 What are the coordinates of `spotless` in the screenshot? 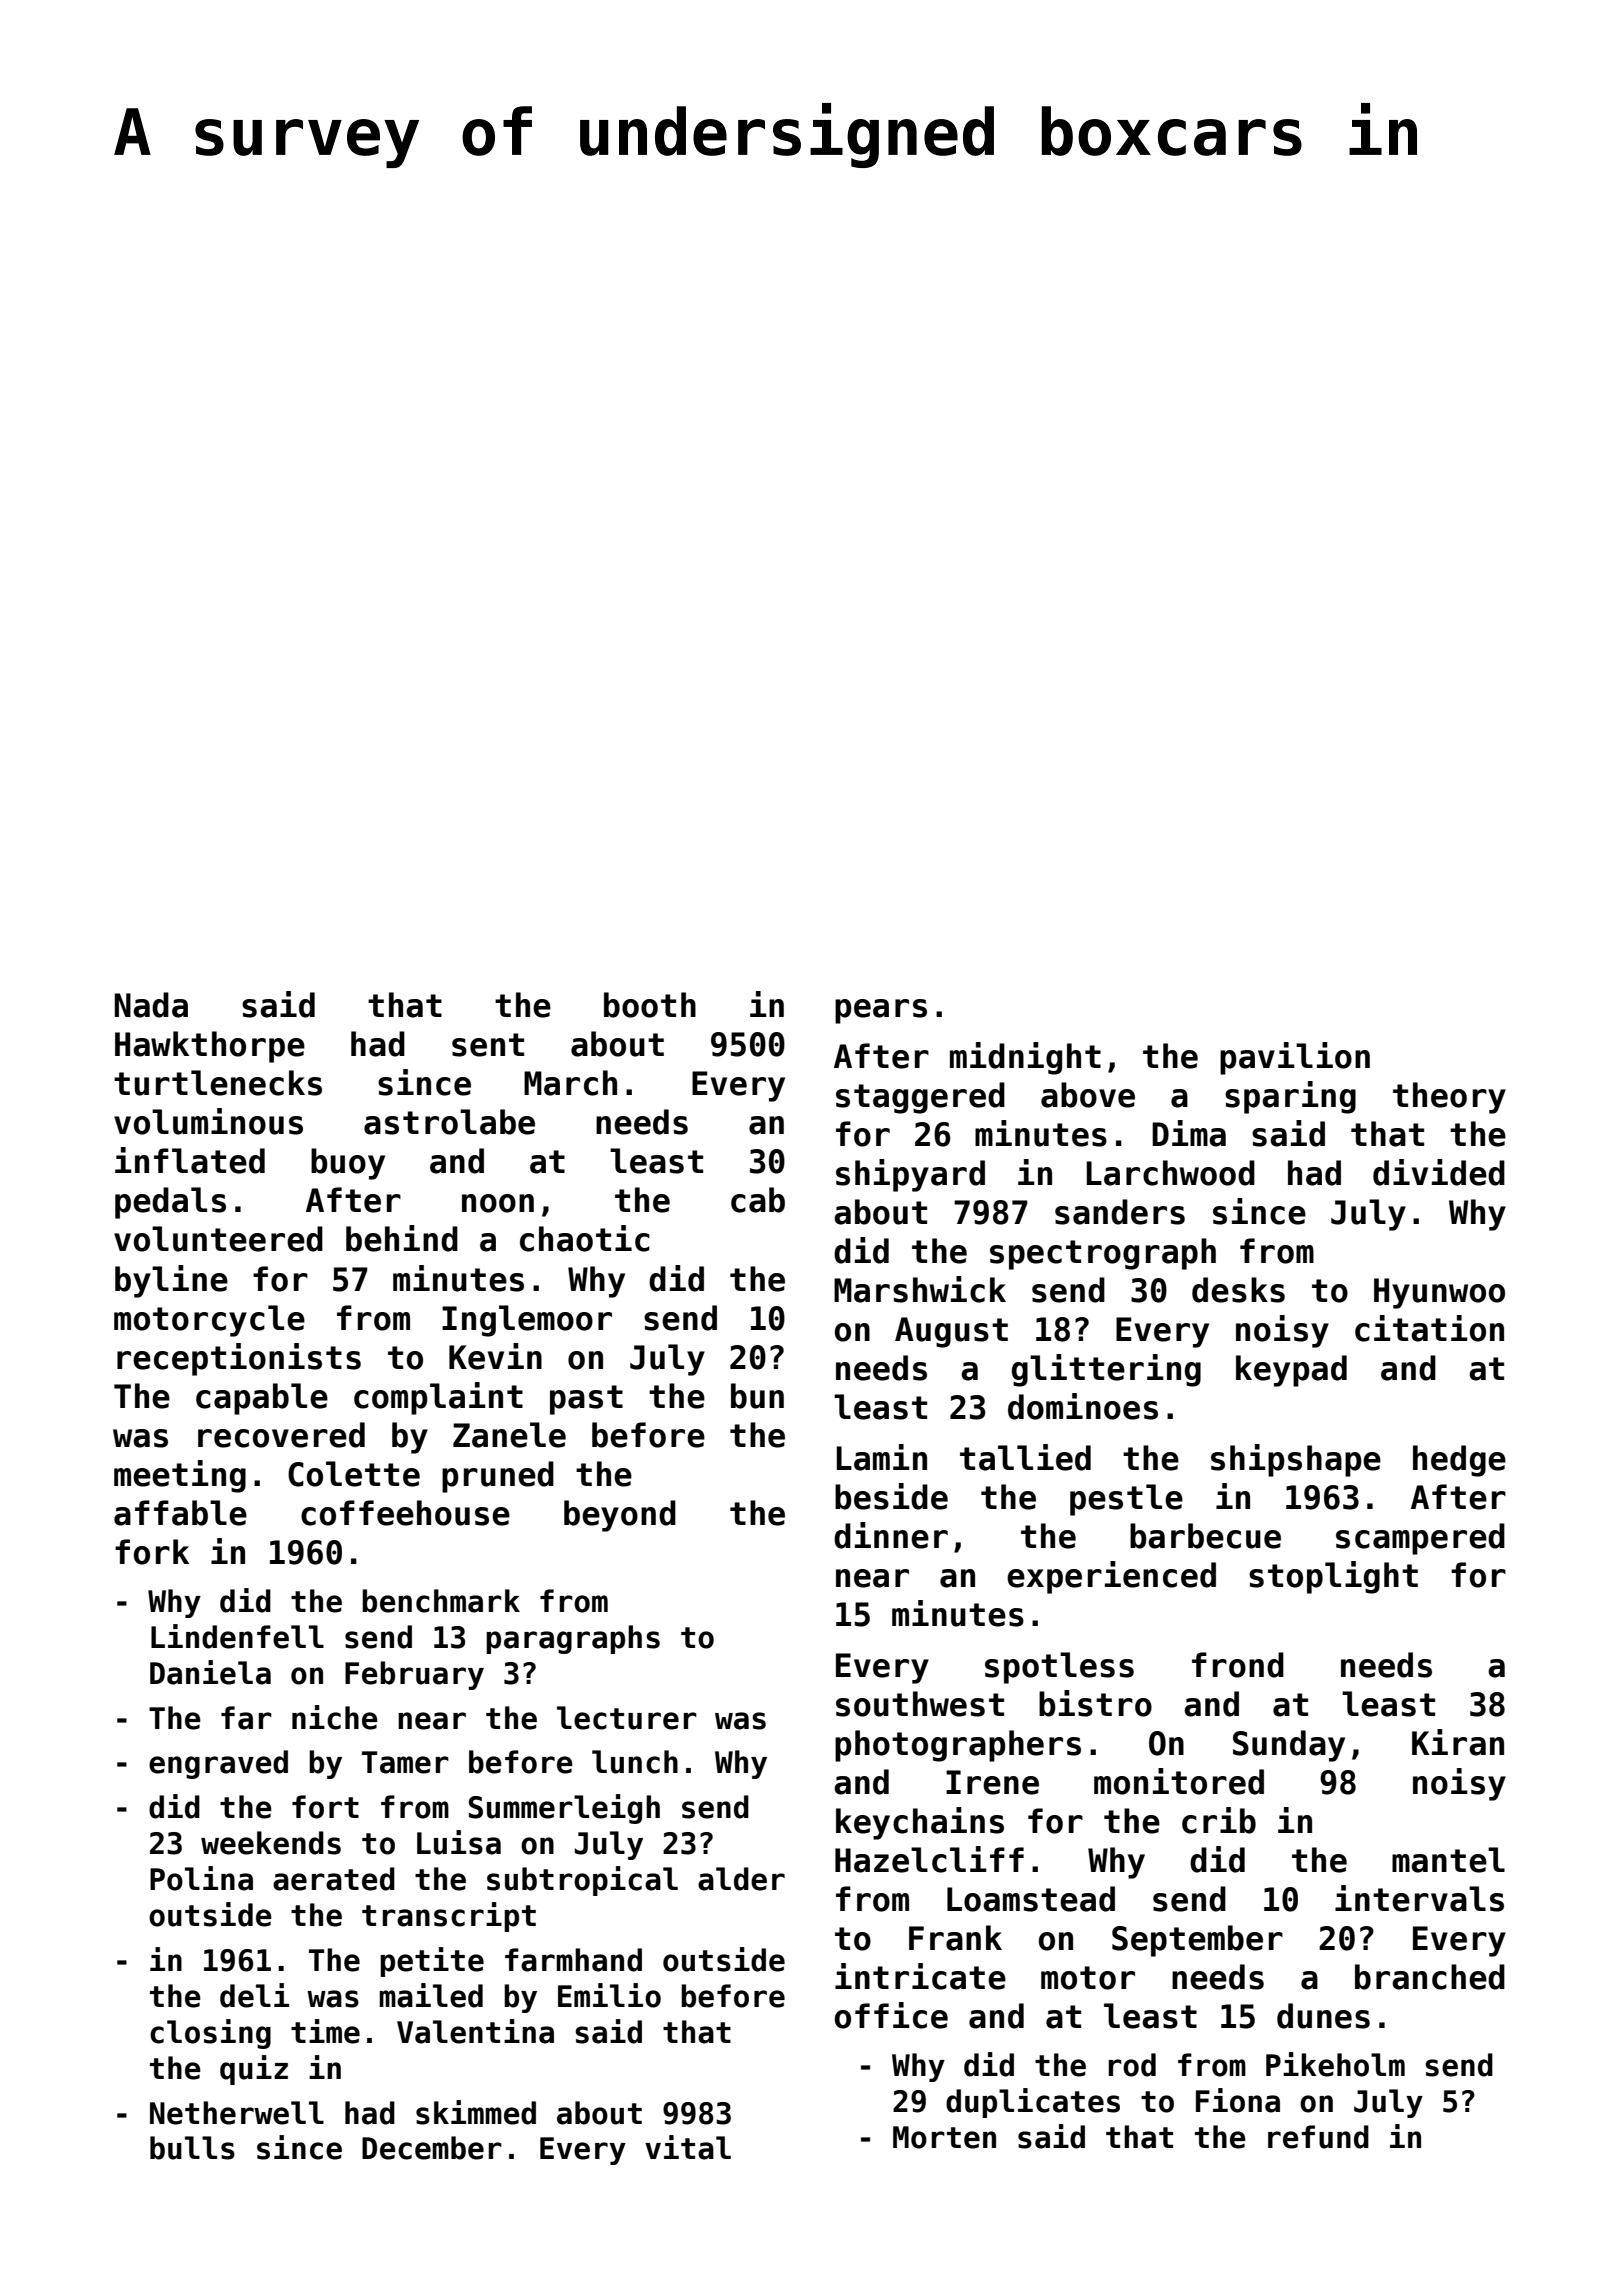 It's located at (1059, 1668).
